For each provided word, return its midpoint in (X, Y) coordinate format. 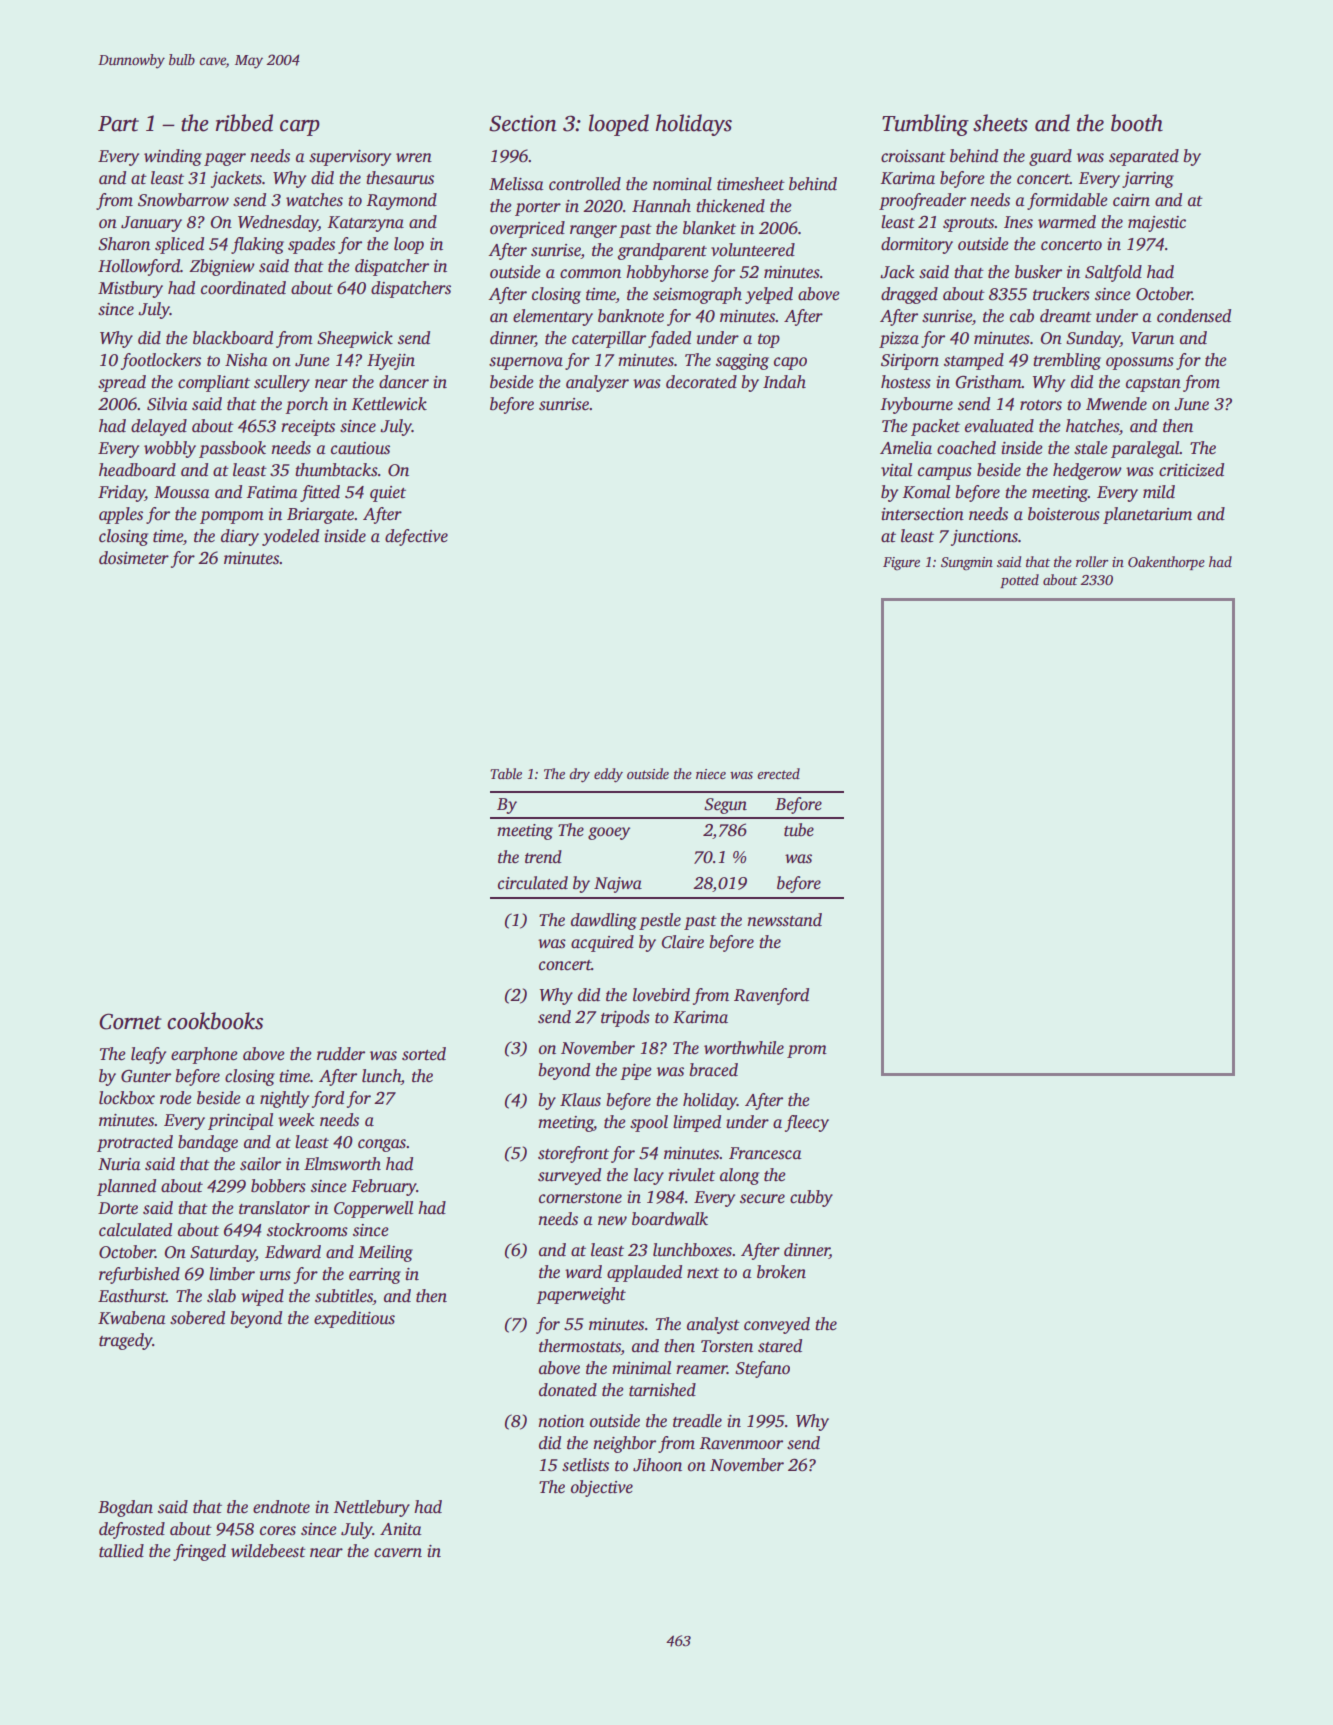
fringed (199, 1552)
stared (780, 1346)
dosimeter (134, 558)
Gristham (989, 382)
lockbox (127, 1098)
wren (414, 157)
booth (1137, 123)
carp (300, 128)
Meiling (385, 1253)
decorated (701, 382)
